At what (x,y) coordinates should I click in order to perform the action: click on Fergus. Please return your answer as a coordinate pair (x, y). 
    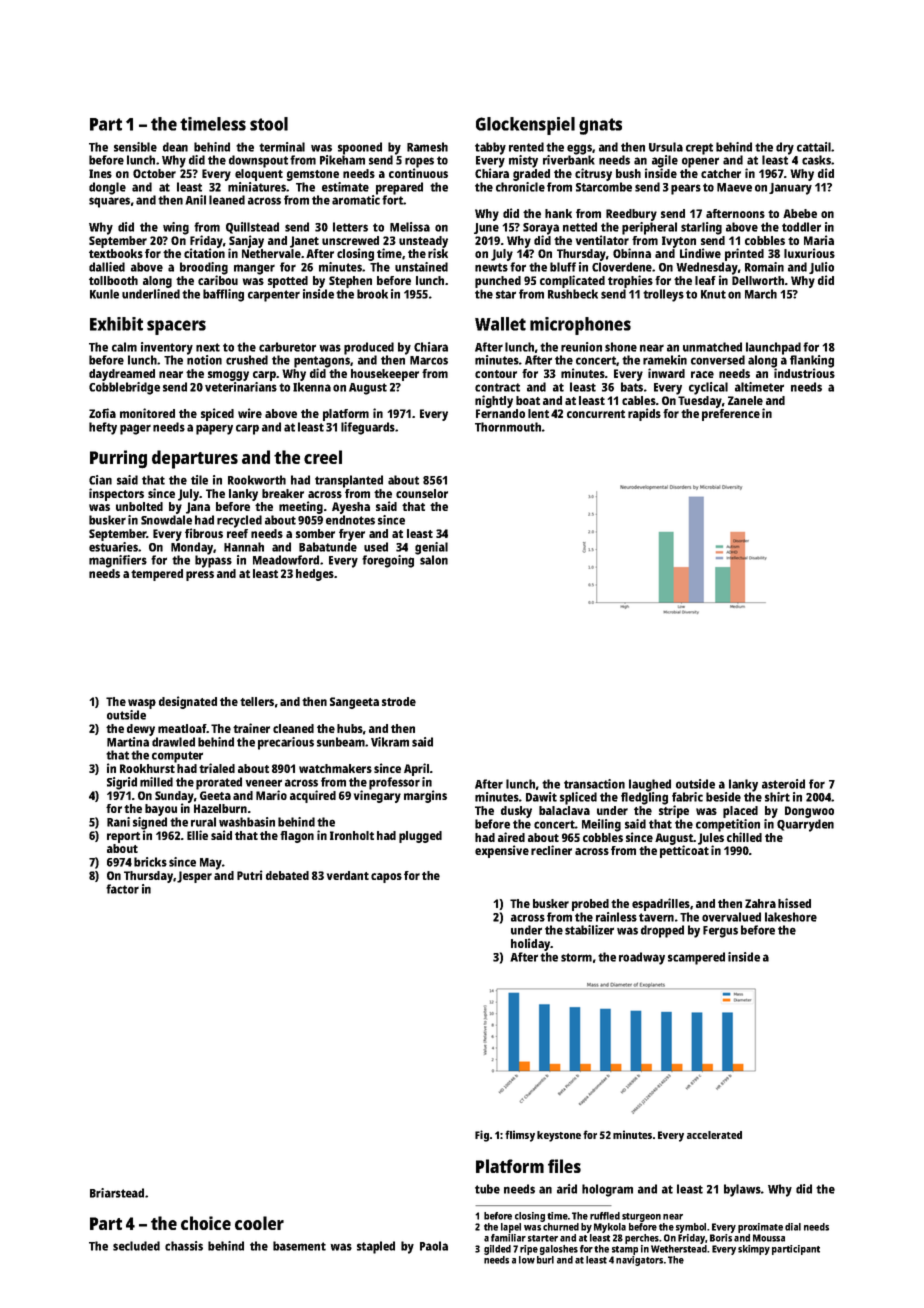
    Looking at the image, I should click on (720, 932).
